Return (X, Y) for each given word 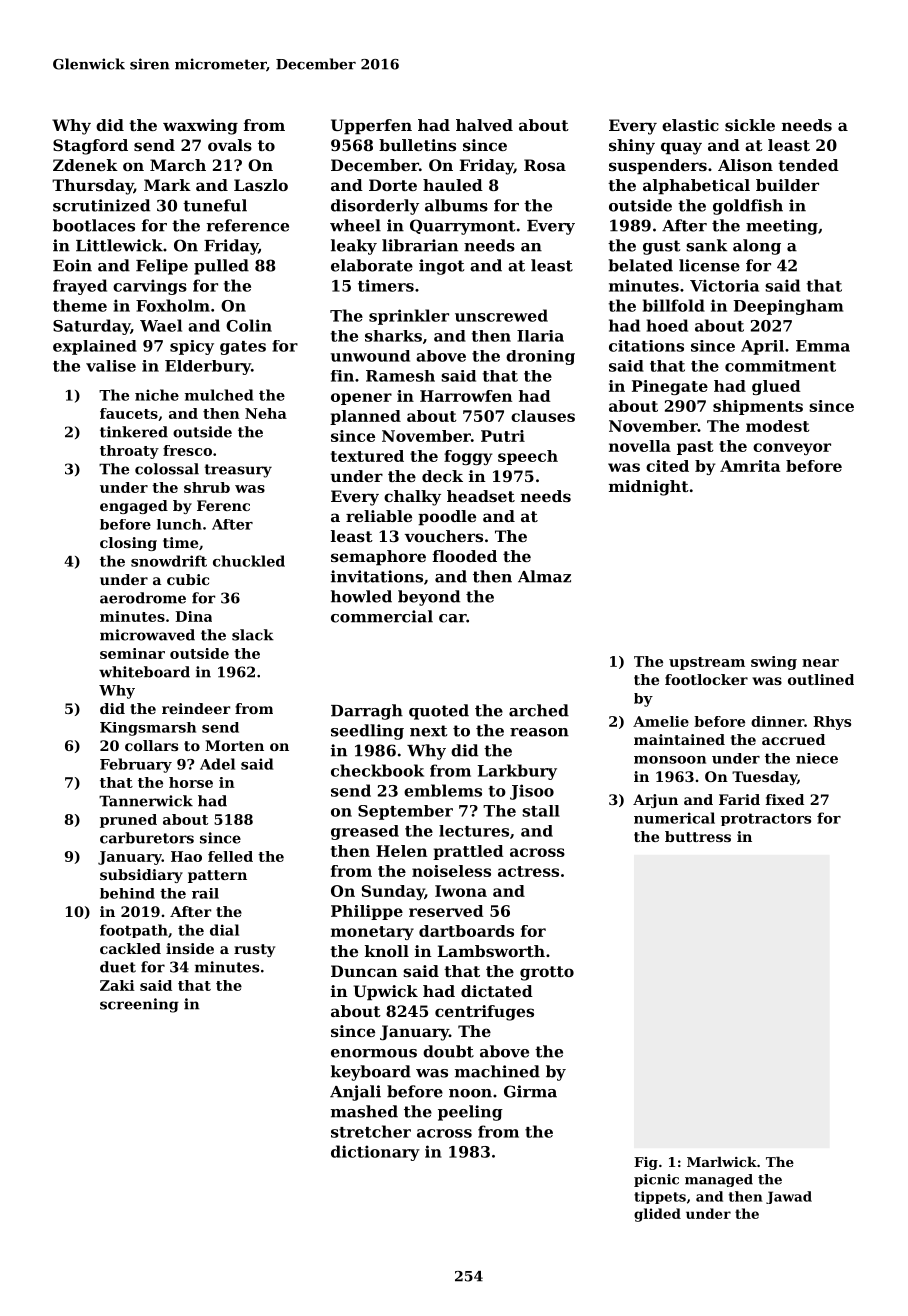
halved (484, 125)
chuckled (249, 561)
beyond (429, 598)
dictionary (375, 1153)
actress (528, 871)
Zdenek (85, 165)
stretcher (371, 1131)
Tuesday (764, 778)
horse (191, 782)
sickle (750, 125)
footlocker (706, 679)
